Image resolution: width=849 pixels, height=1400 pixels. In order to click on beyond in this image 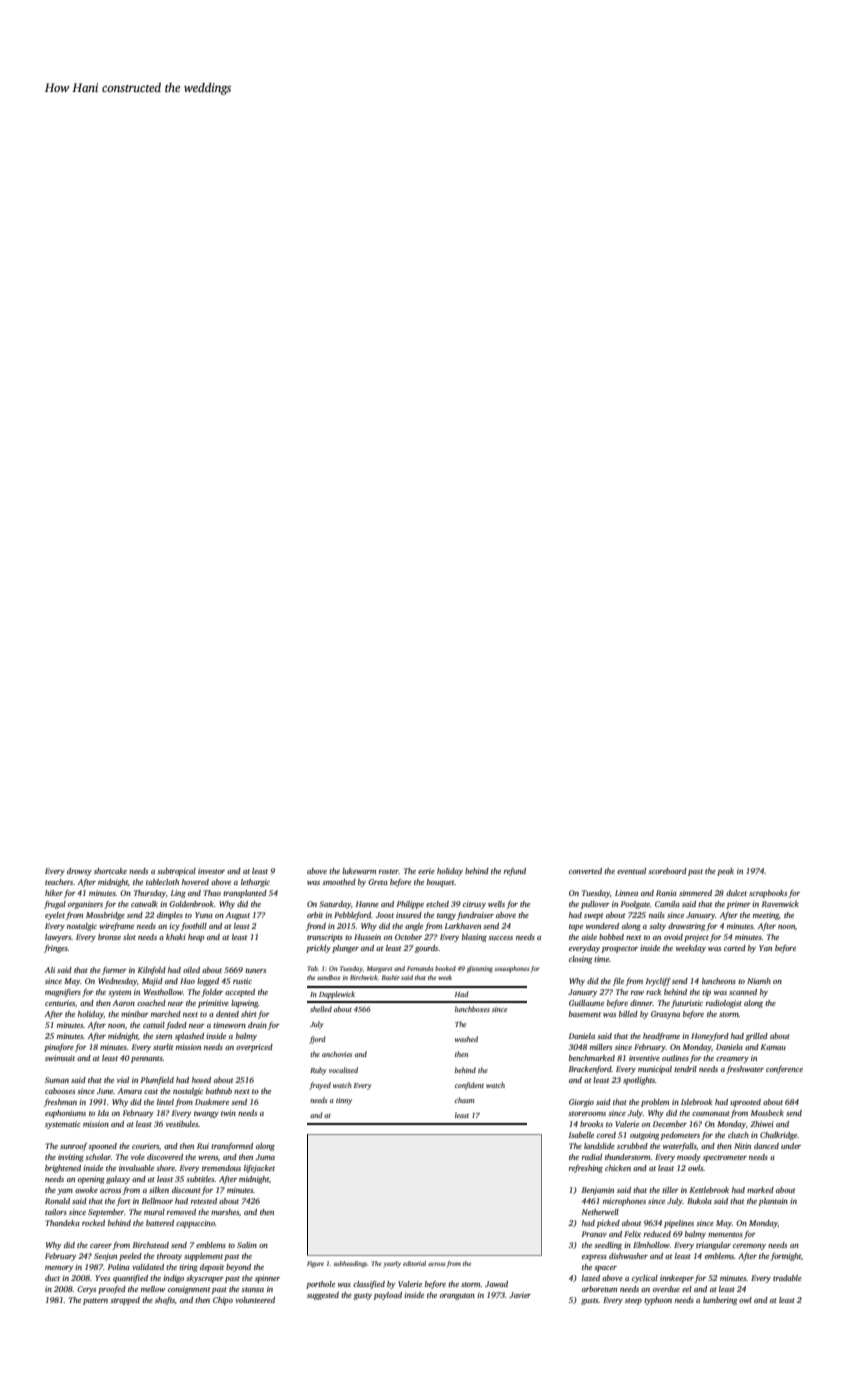, I will do `click(238, 1268)`.
